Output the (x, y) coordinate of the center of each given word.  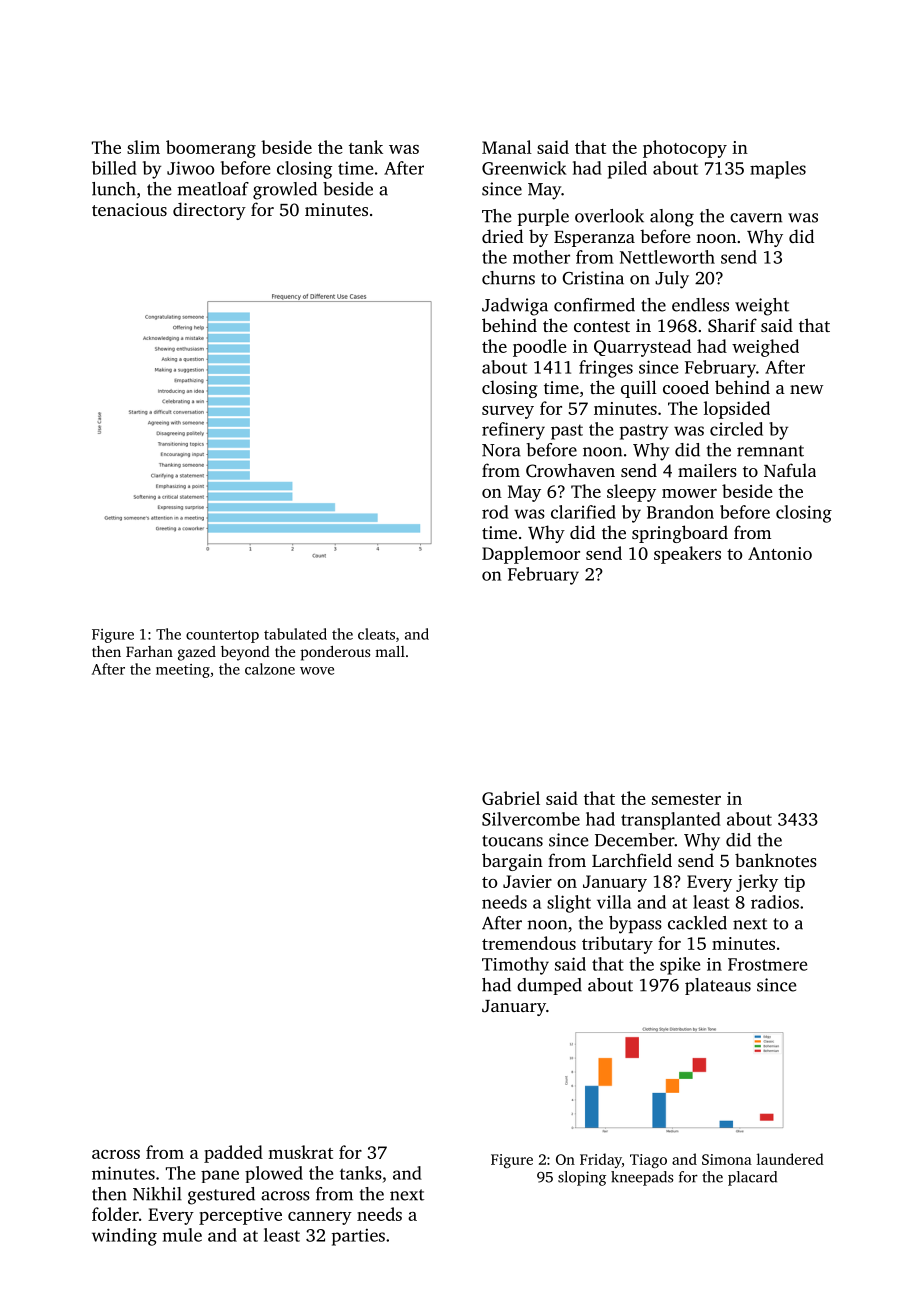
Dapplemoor (531, 555)
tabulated (295, 634)
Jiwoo (190, 168)
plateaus (718, 986)
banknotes (776, 860)
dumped (549, 986)
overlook (609, 216)
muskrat (300, 1152)
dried (502, 236)
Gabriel (511, 798)
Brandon (680, 512)
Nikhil (157, 1194)
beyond (245, 653)
